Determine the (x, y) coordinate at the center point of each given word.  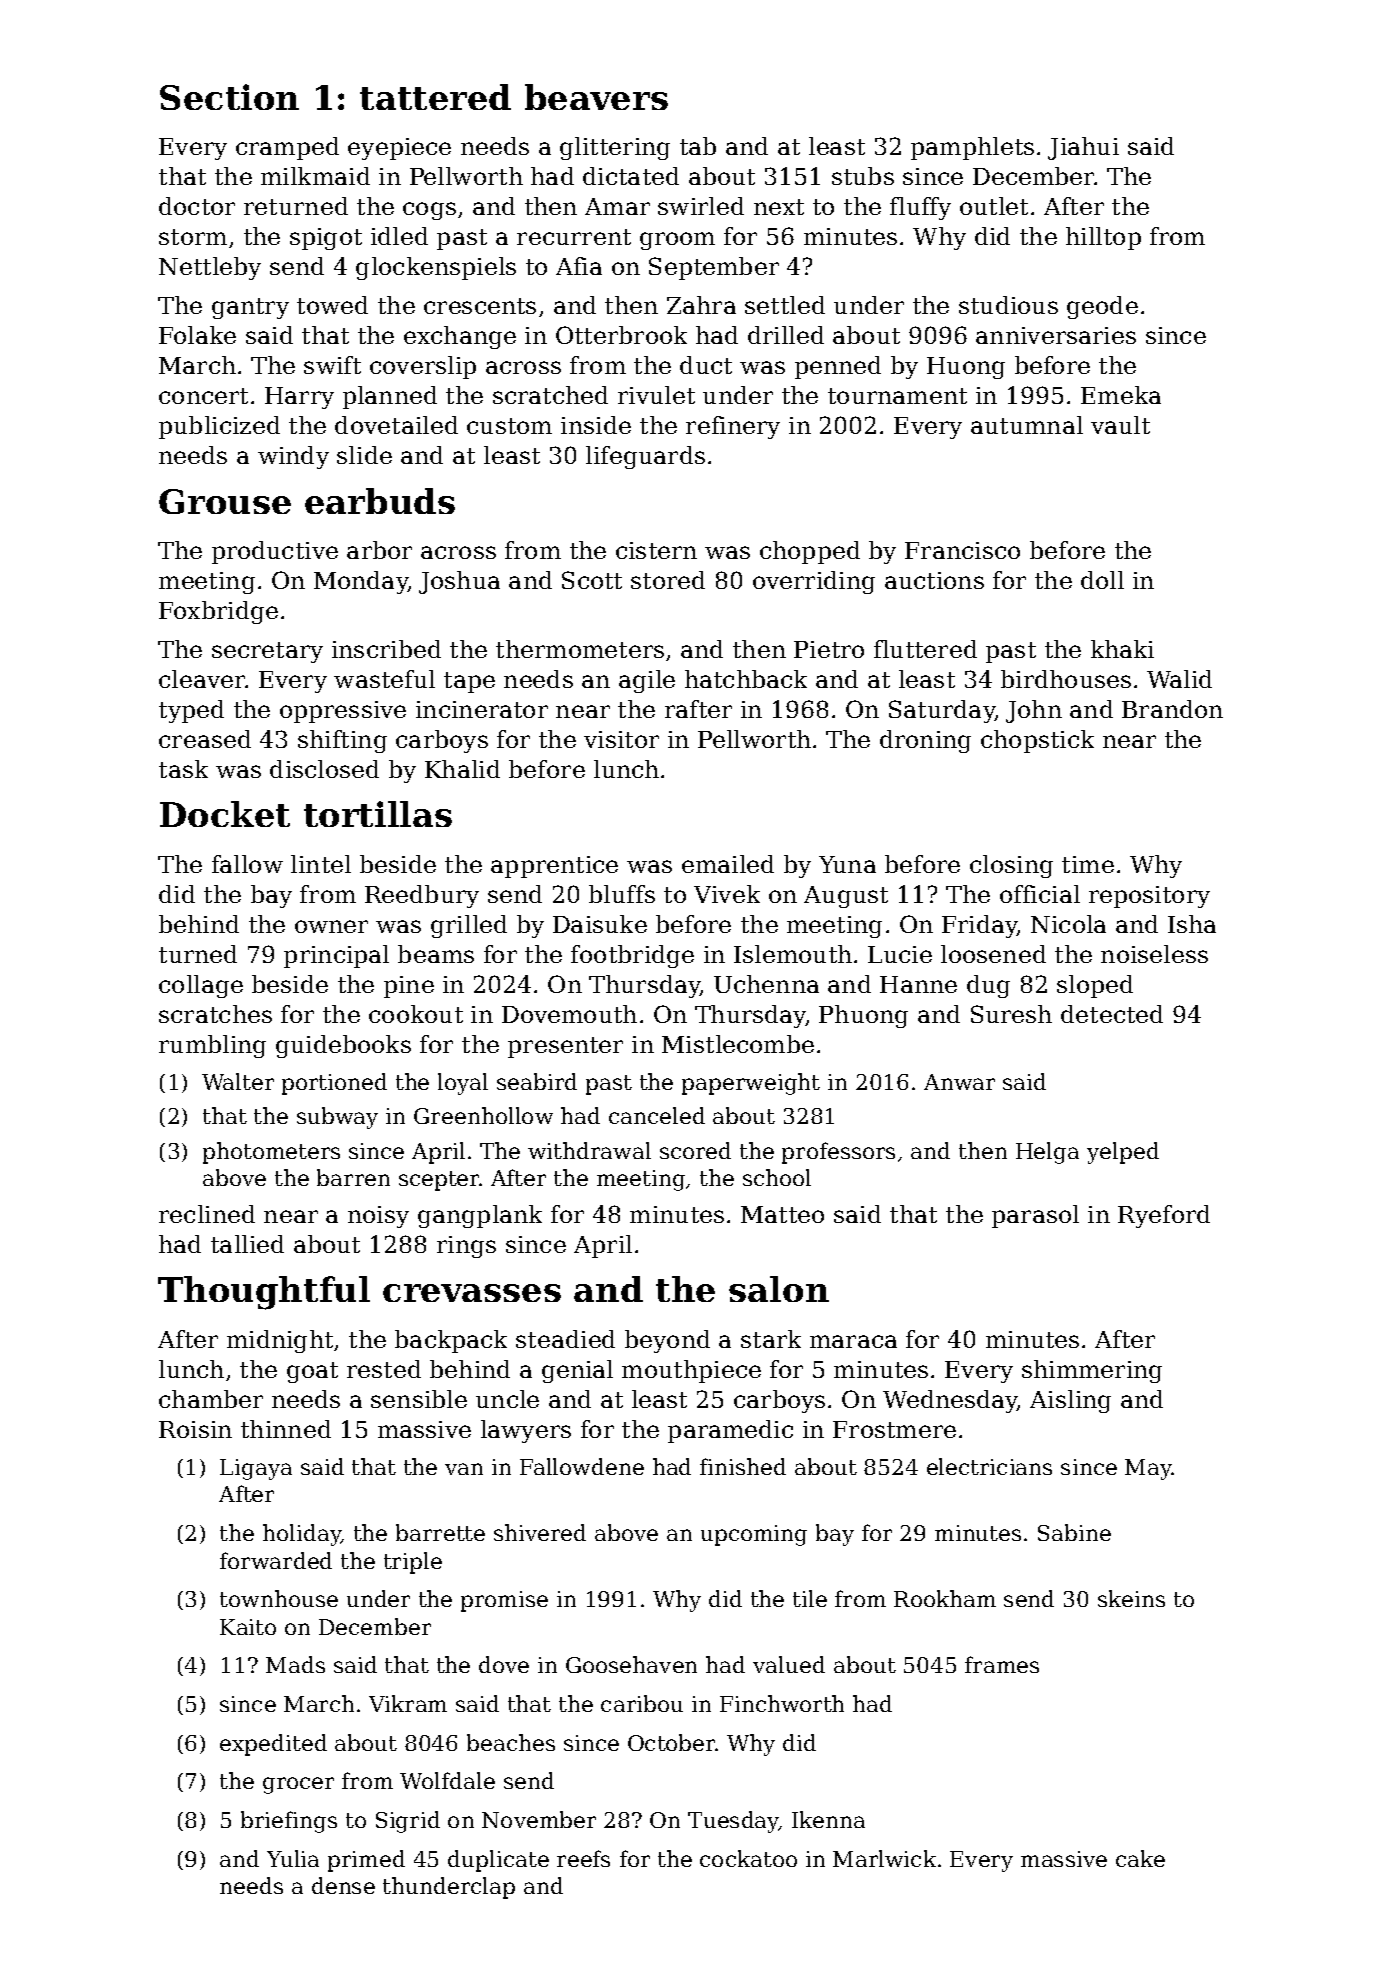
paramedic (730, 1431)
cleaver (202, 679)
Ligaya (256, 1469)
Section (229, 97)
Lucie (900, 954)
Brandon (1172, 709)
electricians (989, 1466)
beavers (596, 97)
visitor (621, 739)
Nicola (1068, 924)
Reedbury (422, 896)
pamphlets (972, 148)
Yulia (293, 1858)
